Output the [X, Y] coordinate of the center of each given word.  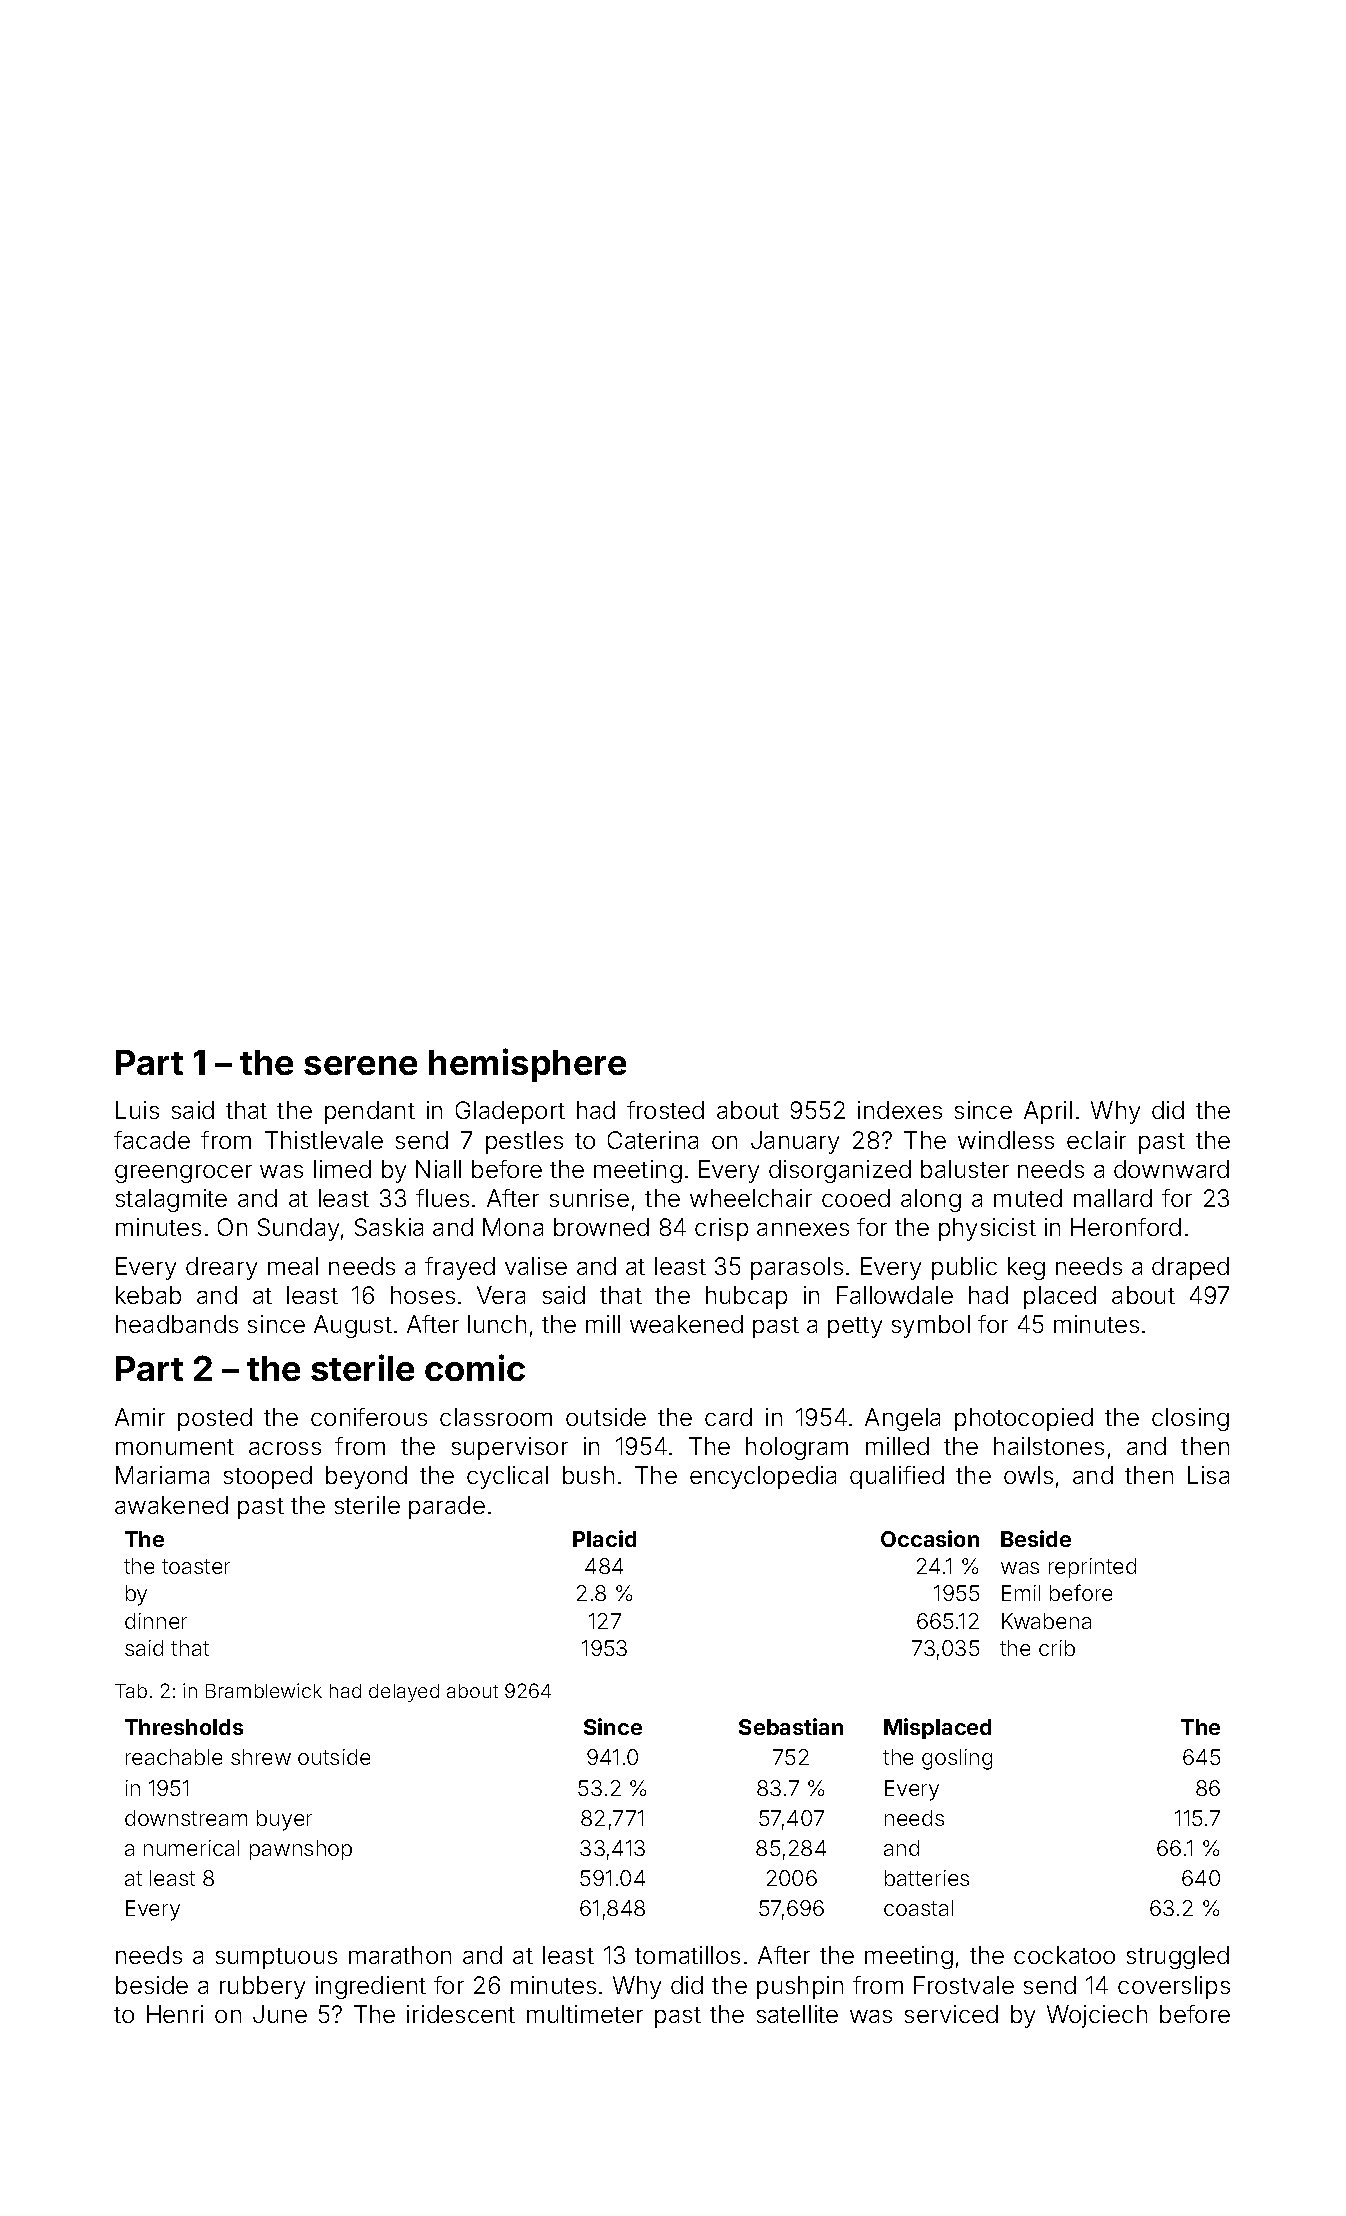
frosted [665, 1110]
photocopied [1024, 1419]
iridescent [461, 2014]
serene [360, 1065]
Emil [1021, 1593]
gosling [957, 1759]
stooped [268, 1477]
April [1048, 1112]
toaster [196, 1566]
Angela [902, 1419]
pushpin [800, 1987]
